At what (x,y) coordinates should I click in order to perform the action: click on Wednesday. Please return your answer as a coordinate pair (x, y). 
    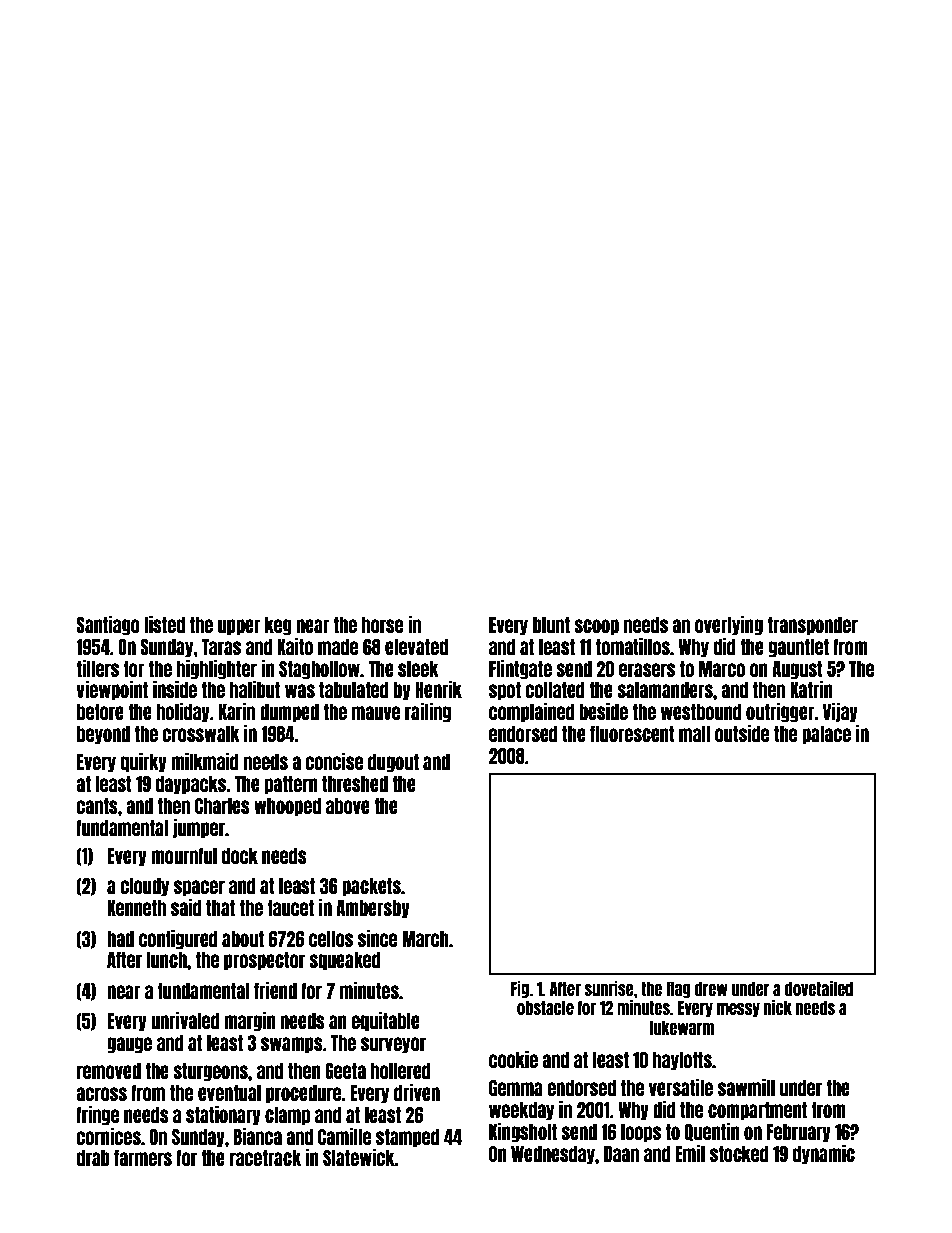
    Looking at the image, I should click on (553, 1155).
